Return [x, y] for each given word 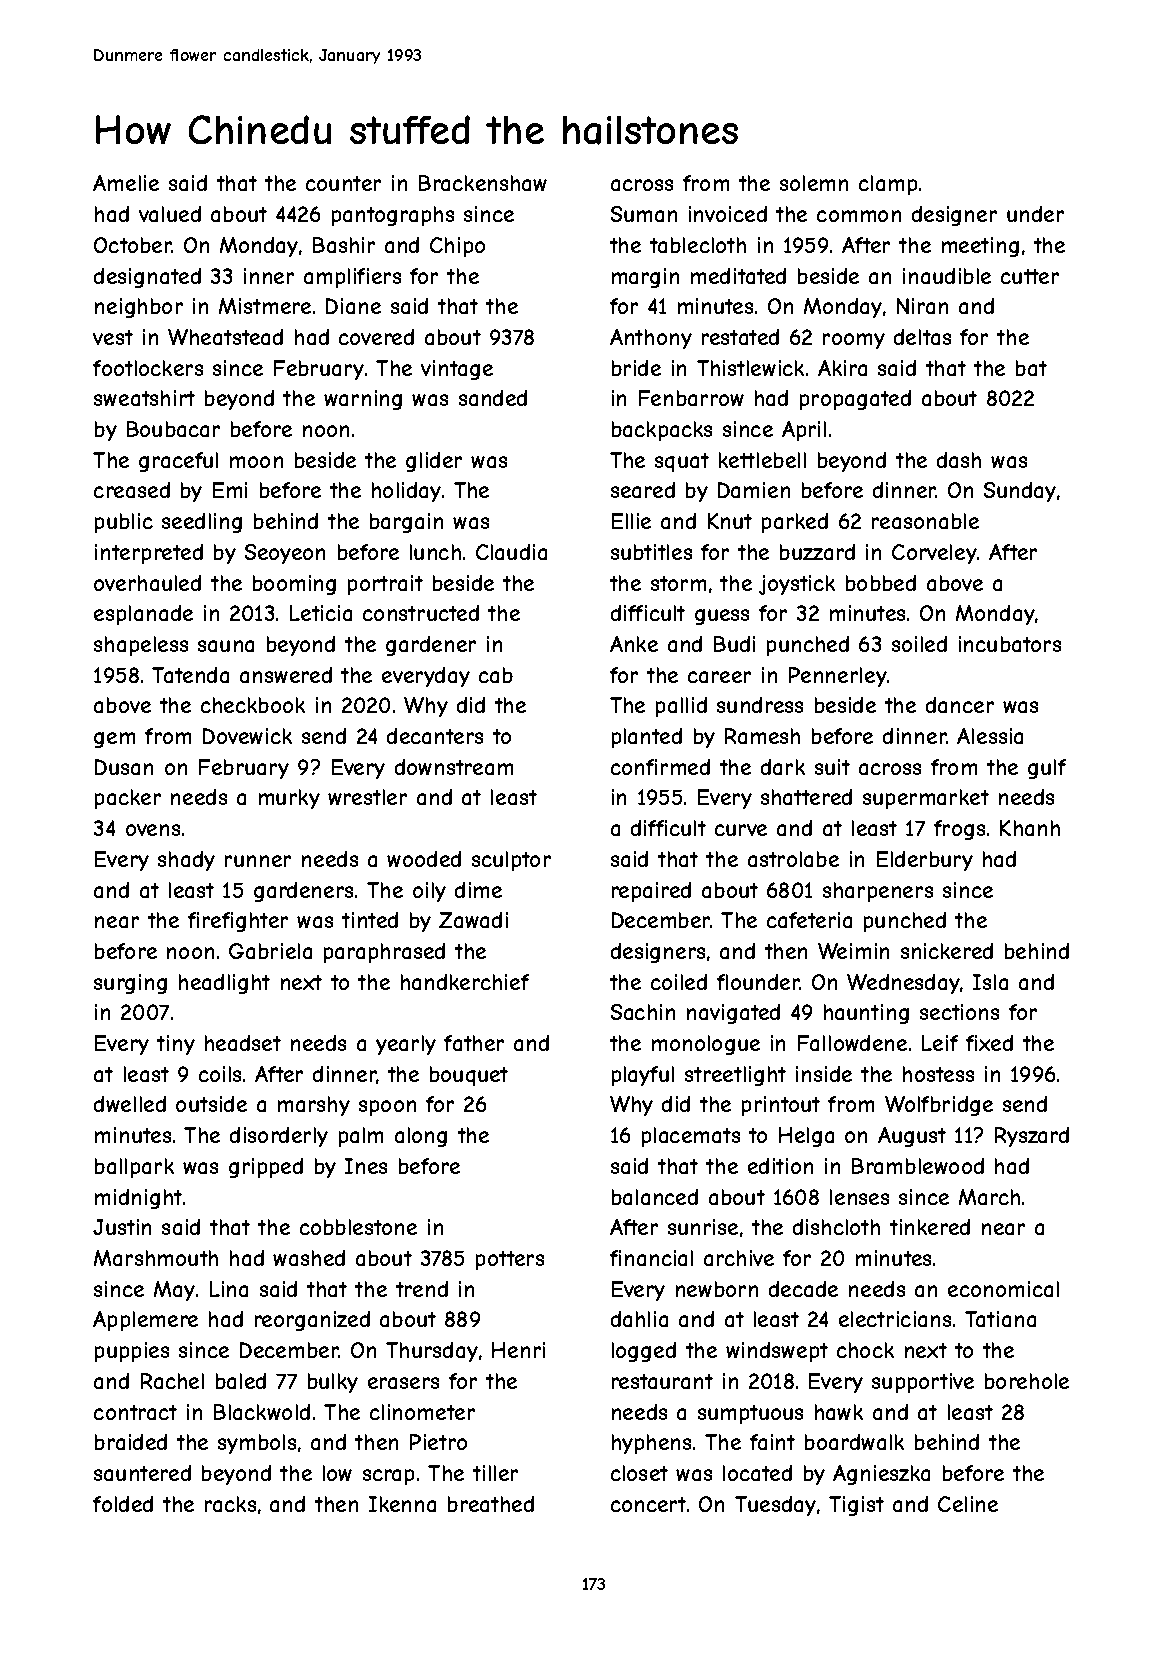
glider [434, 462]
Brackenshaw [483, 183]
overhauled [147, 583]
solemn [814, 183]
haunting [866, 1014]
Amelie [126, 183]
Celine [968, 1504]
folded [123, 1504]
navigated [733, 1014]
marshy [314, 1106]
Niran [922, 306]
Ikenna [402, 1504]
